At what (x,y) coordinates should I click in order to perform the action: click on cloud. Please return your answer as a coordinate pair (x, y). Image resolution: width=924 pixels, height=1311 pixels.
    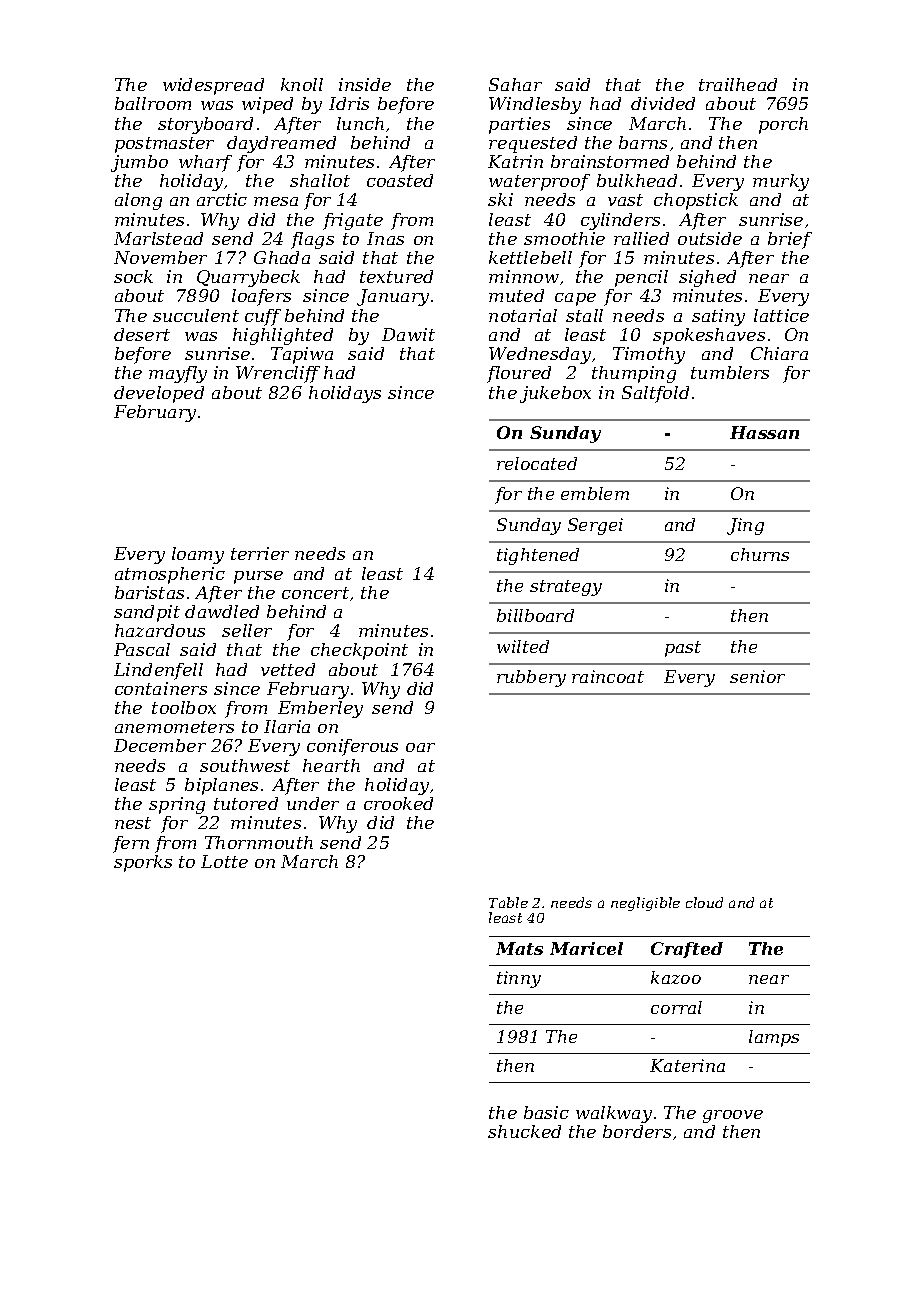
    Looking at the image, I should click on (704, 902).
